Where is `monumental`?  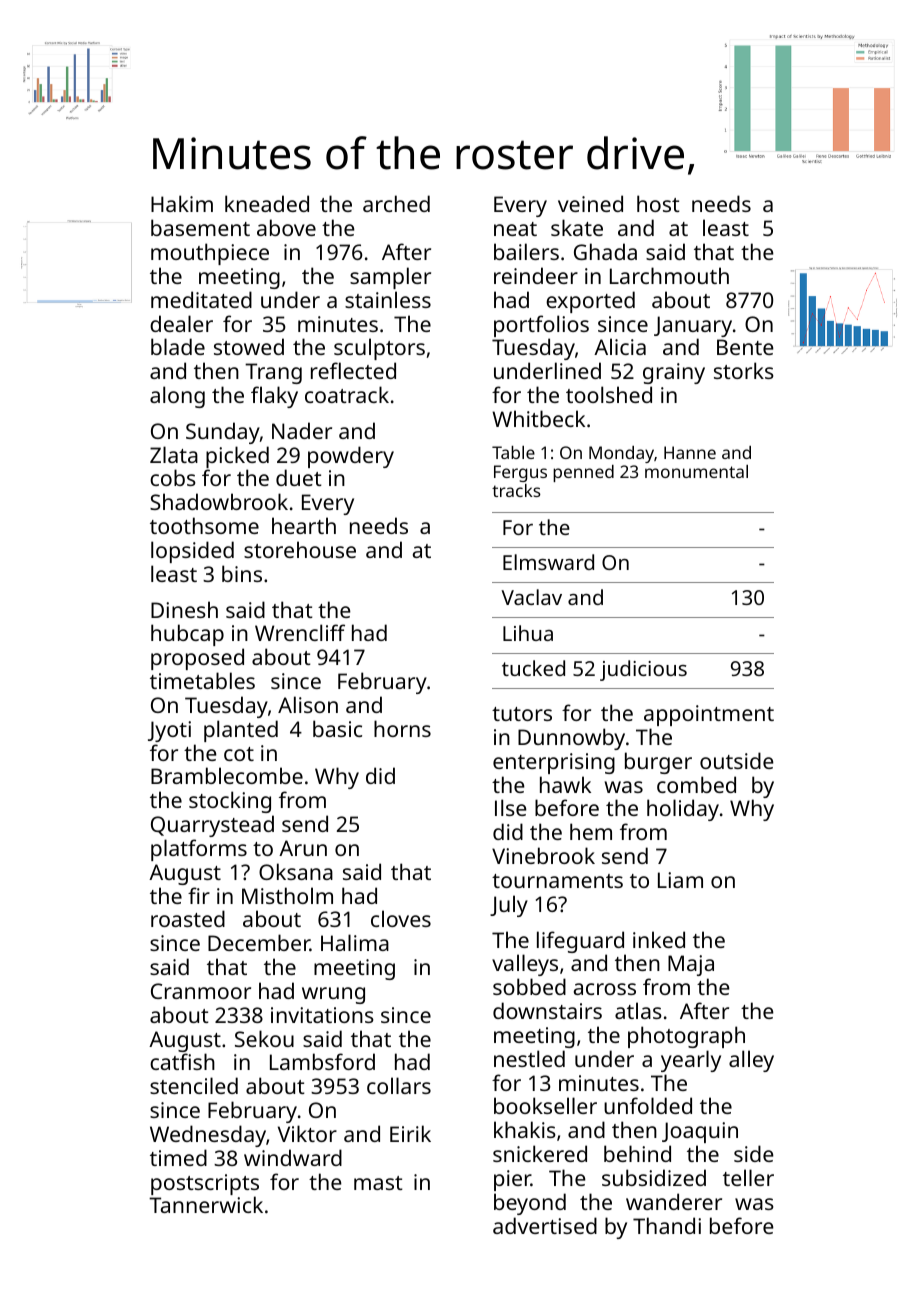
monumental is located at coordinates (696, 471).
